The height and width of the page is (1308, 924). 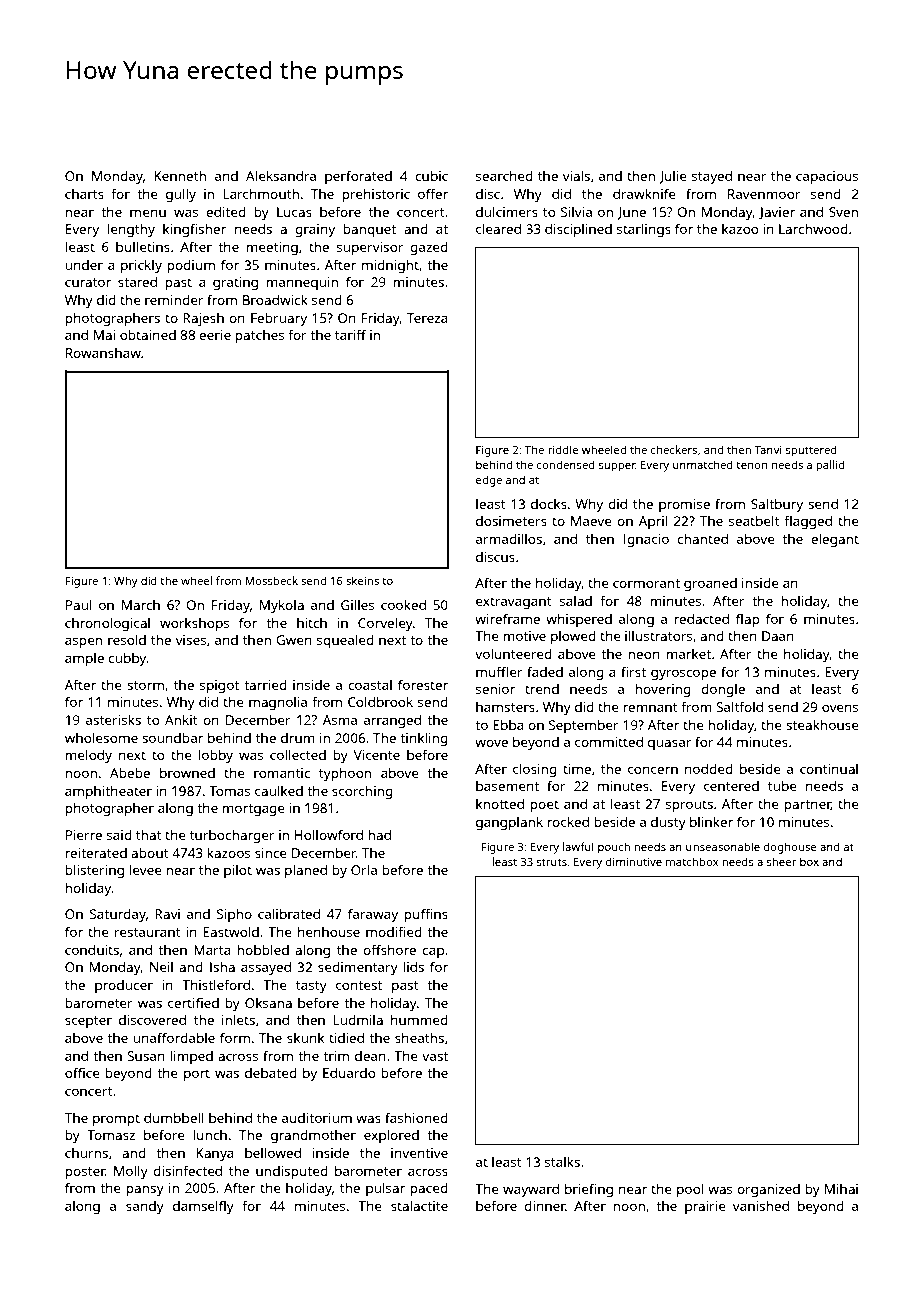 I want to click on Corveley, so click(x=385, y=624).
